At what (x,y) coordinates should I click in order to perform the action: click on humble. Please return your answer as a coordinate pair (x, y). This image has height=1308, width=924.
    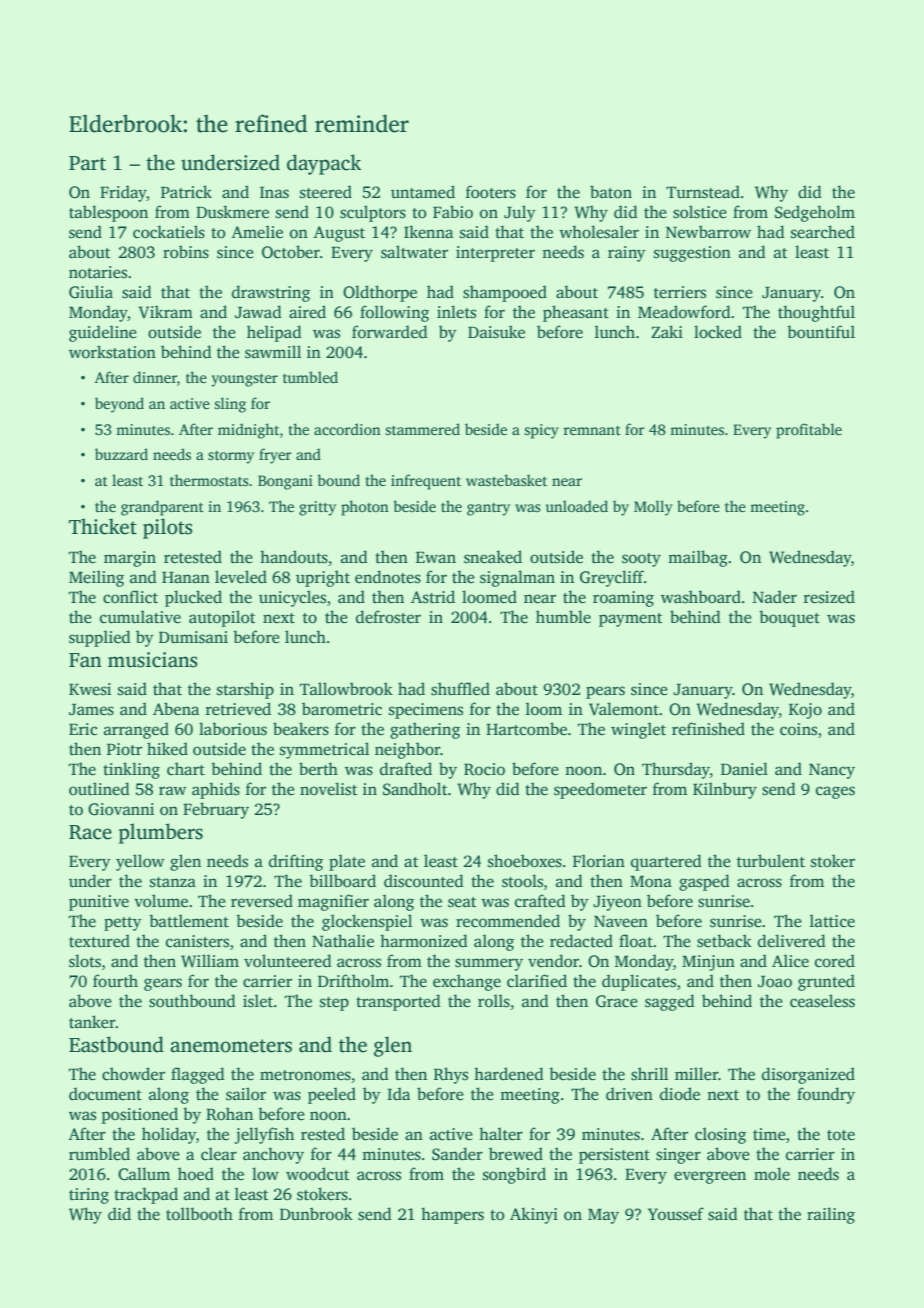
    Looking at the image, I should click on (563, 617).
